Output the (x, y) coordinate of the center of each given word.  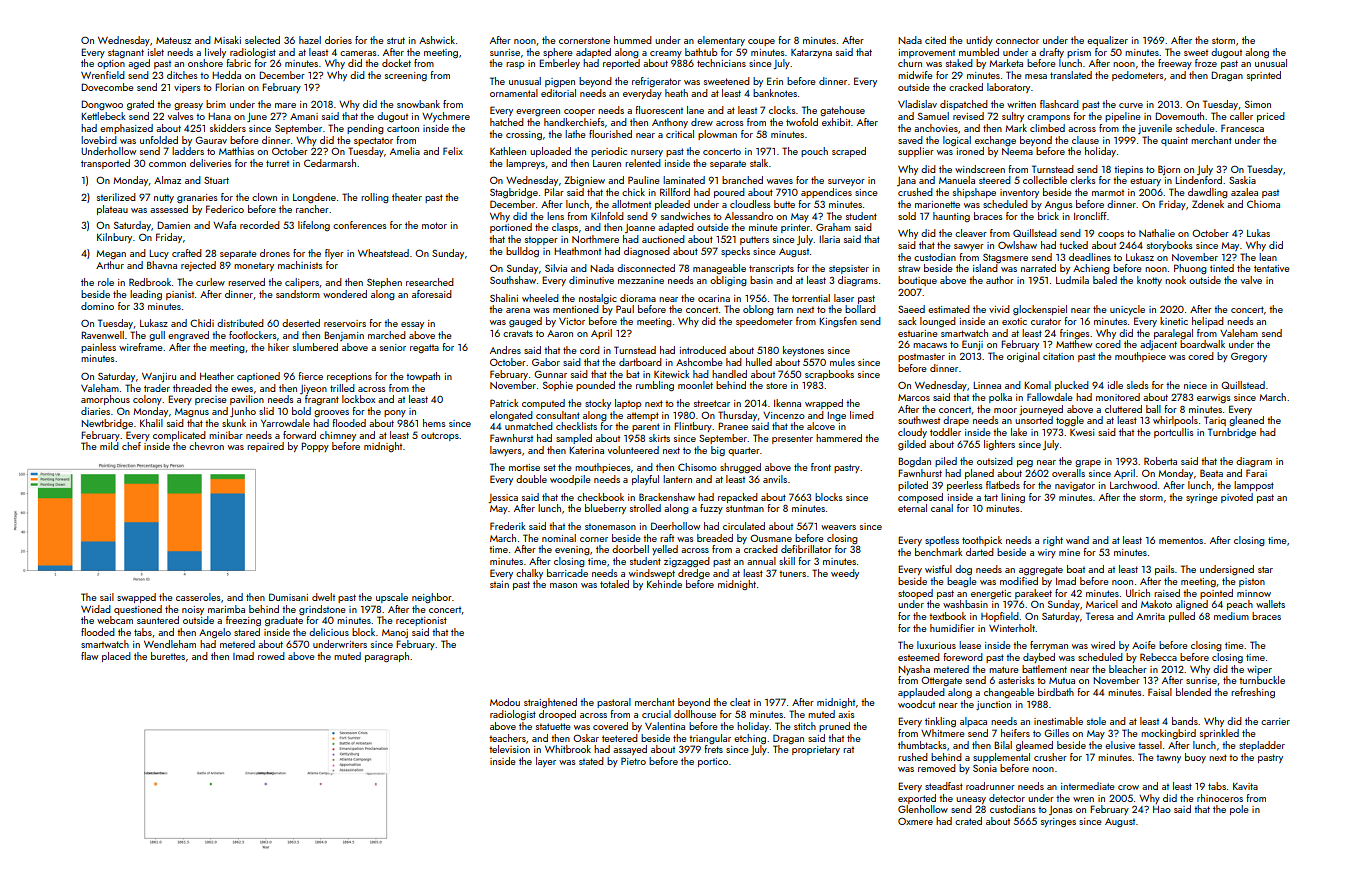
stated (591, 761)
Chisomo (697, 467)
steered (995, 180)
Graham (833, 227)
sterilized (116, 197)
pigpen (560, 82)
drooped (557, 715)
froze (1206, 63)
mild (109, 446)
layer (546, 762)
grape (1088, 463)
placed (116, 657)
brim (216, 104)
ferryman (1049, 646)
